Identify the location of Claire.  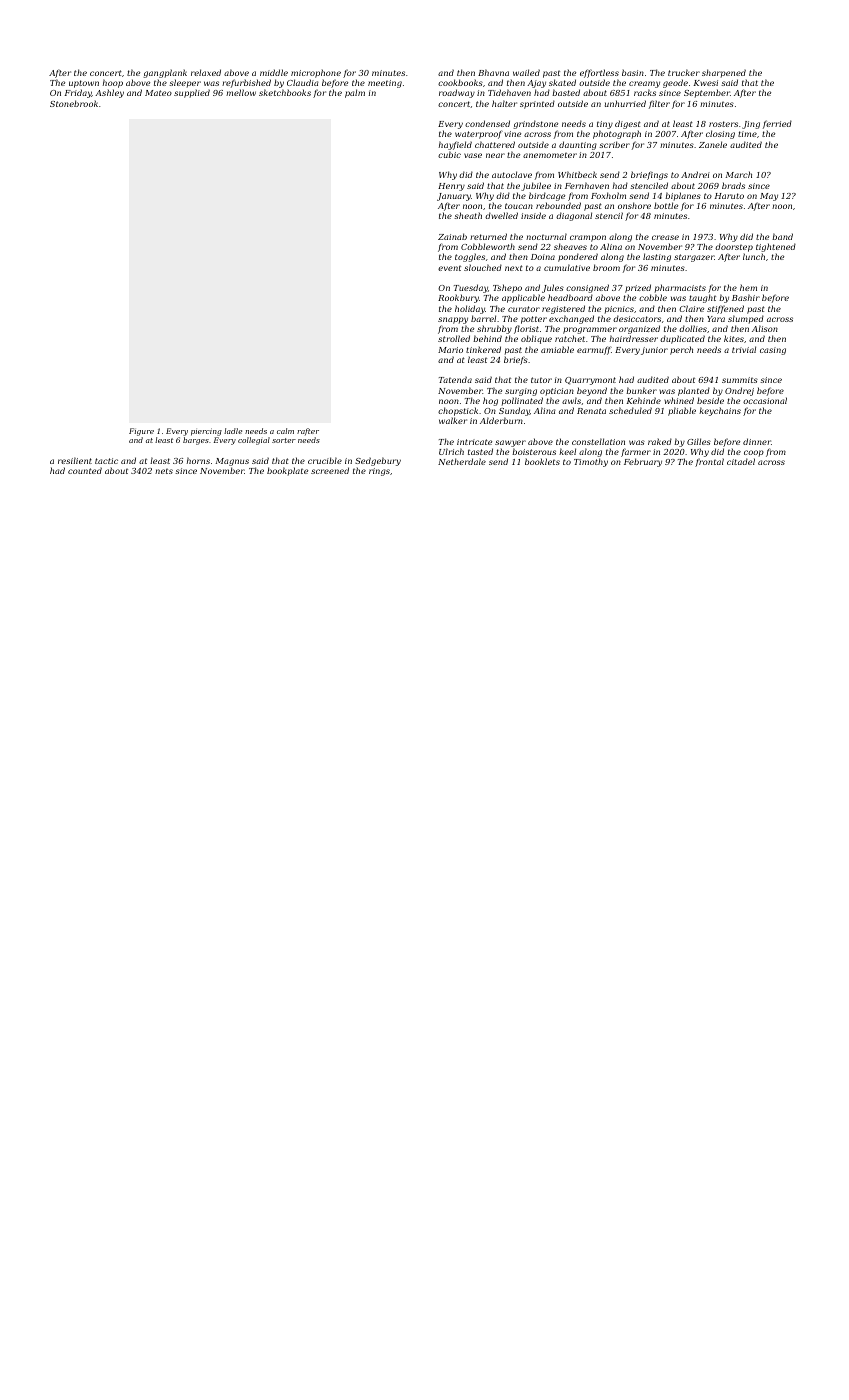
(691, 308).
